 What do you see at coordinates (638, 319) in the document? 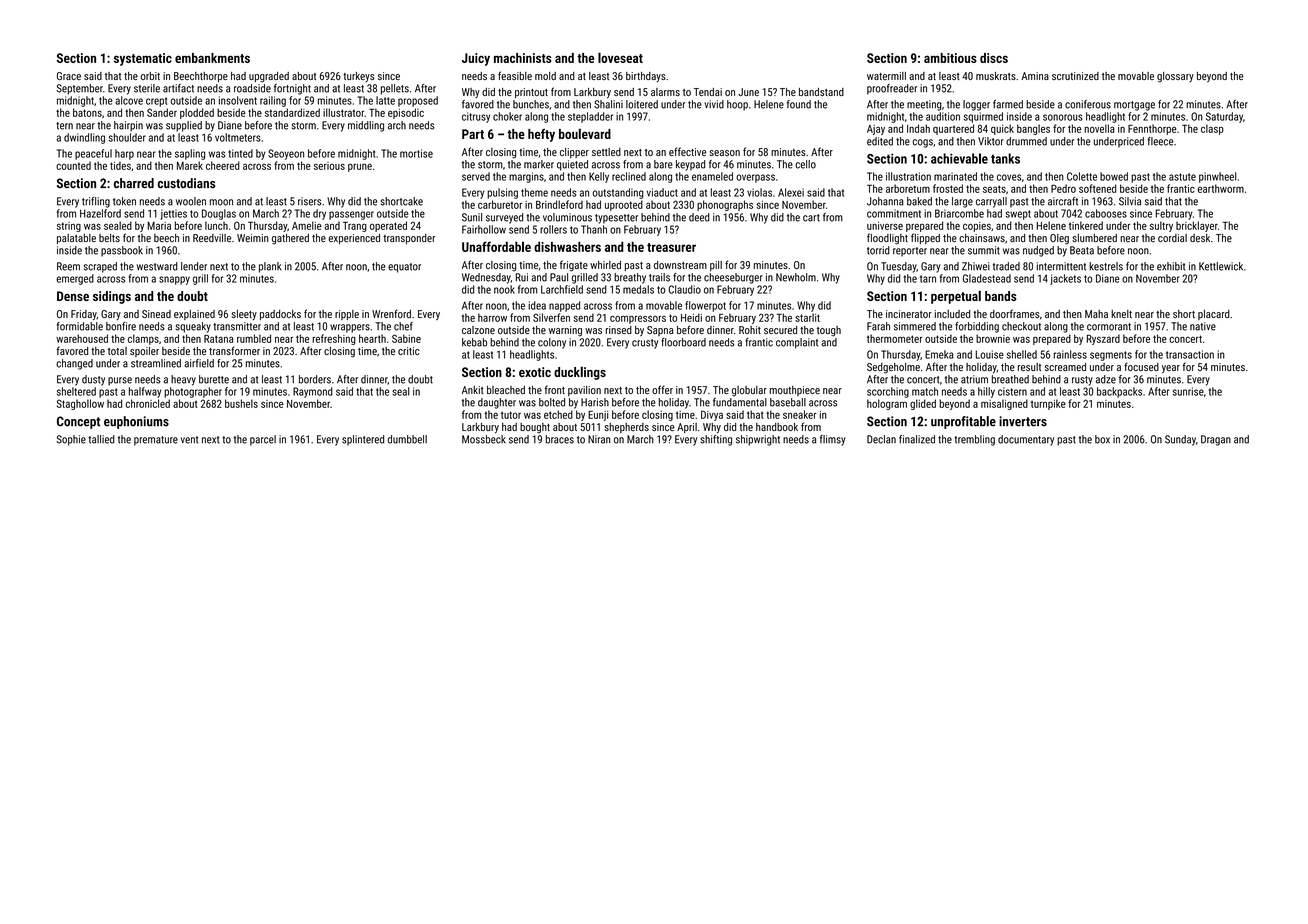
I see `compressors` at bounding box center [638, 319].
